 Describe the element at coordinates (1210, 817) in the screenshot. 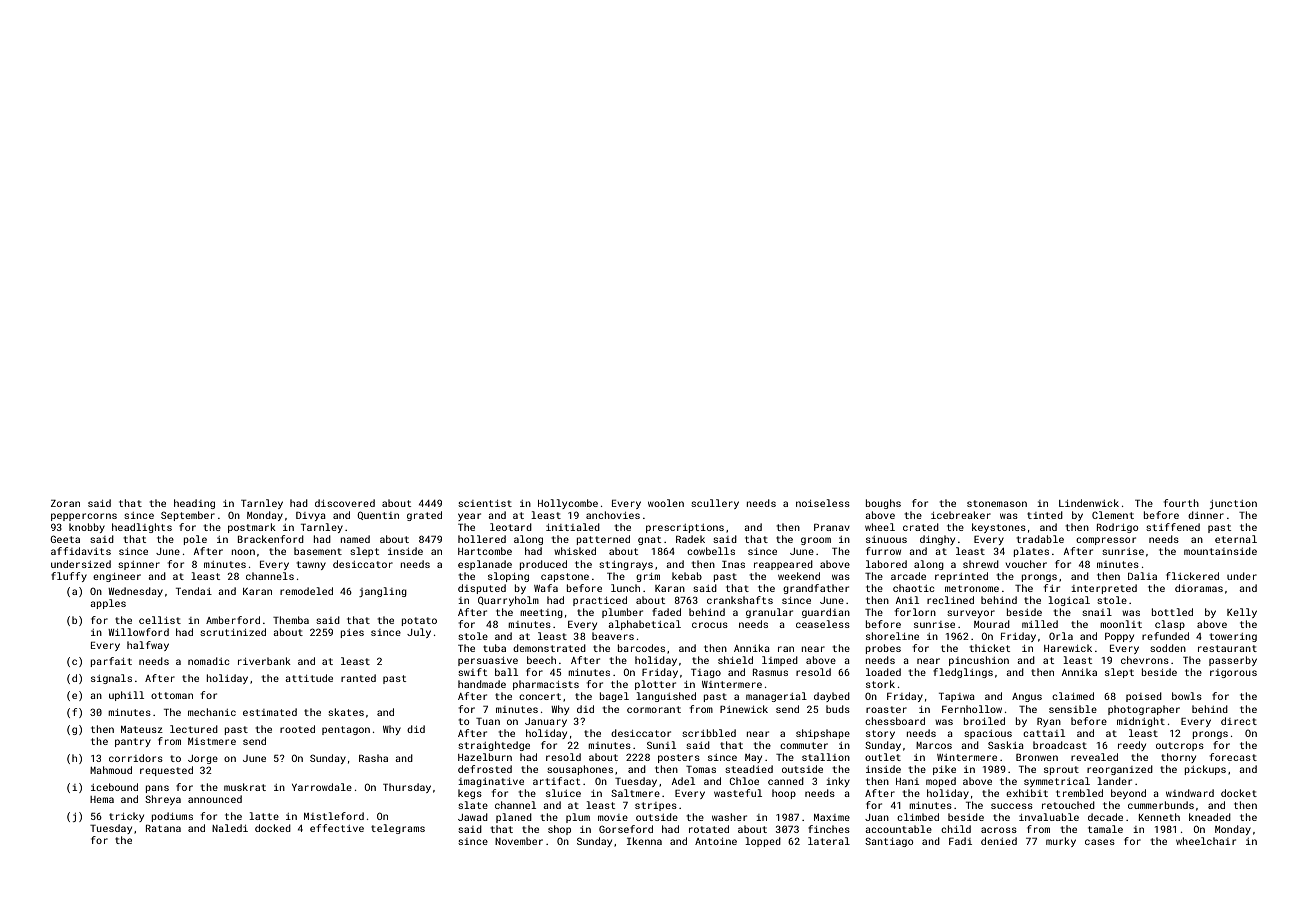

I see `kneaded` at that location.
